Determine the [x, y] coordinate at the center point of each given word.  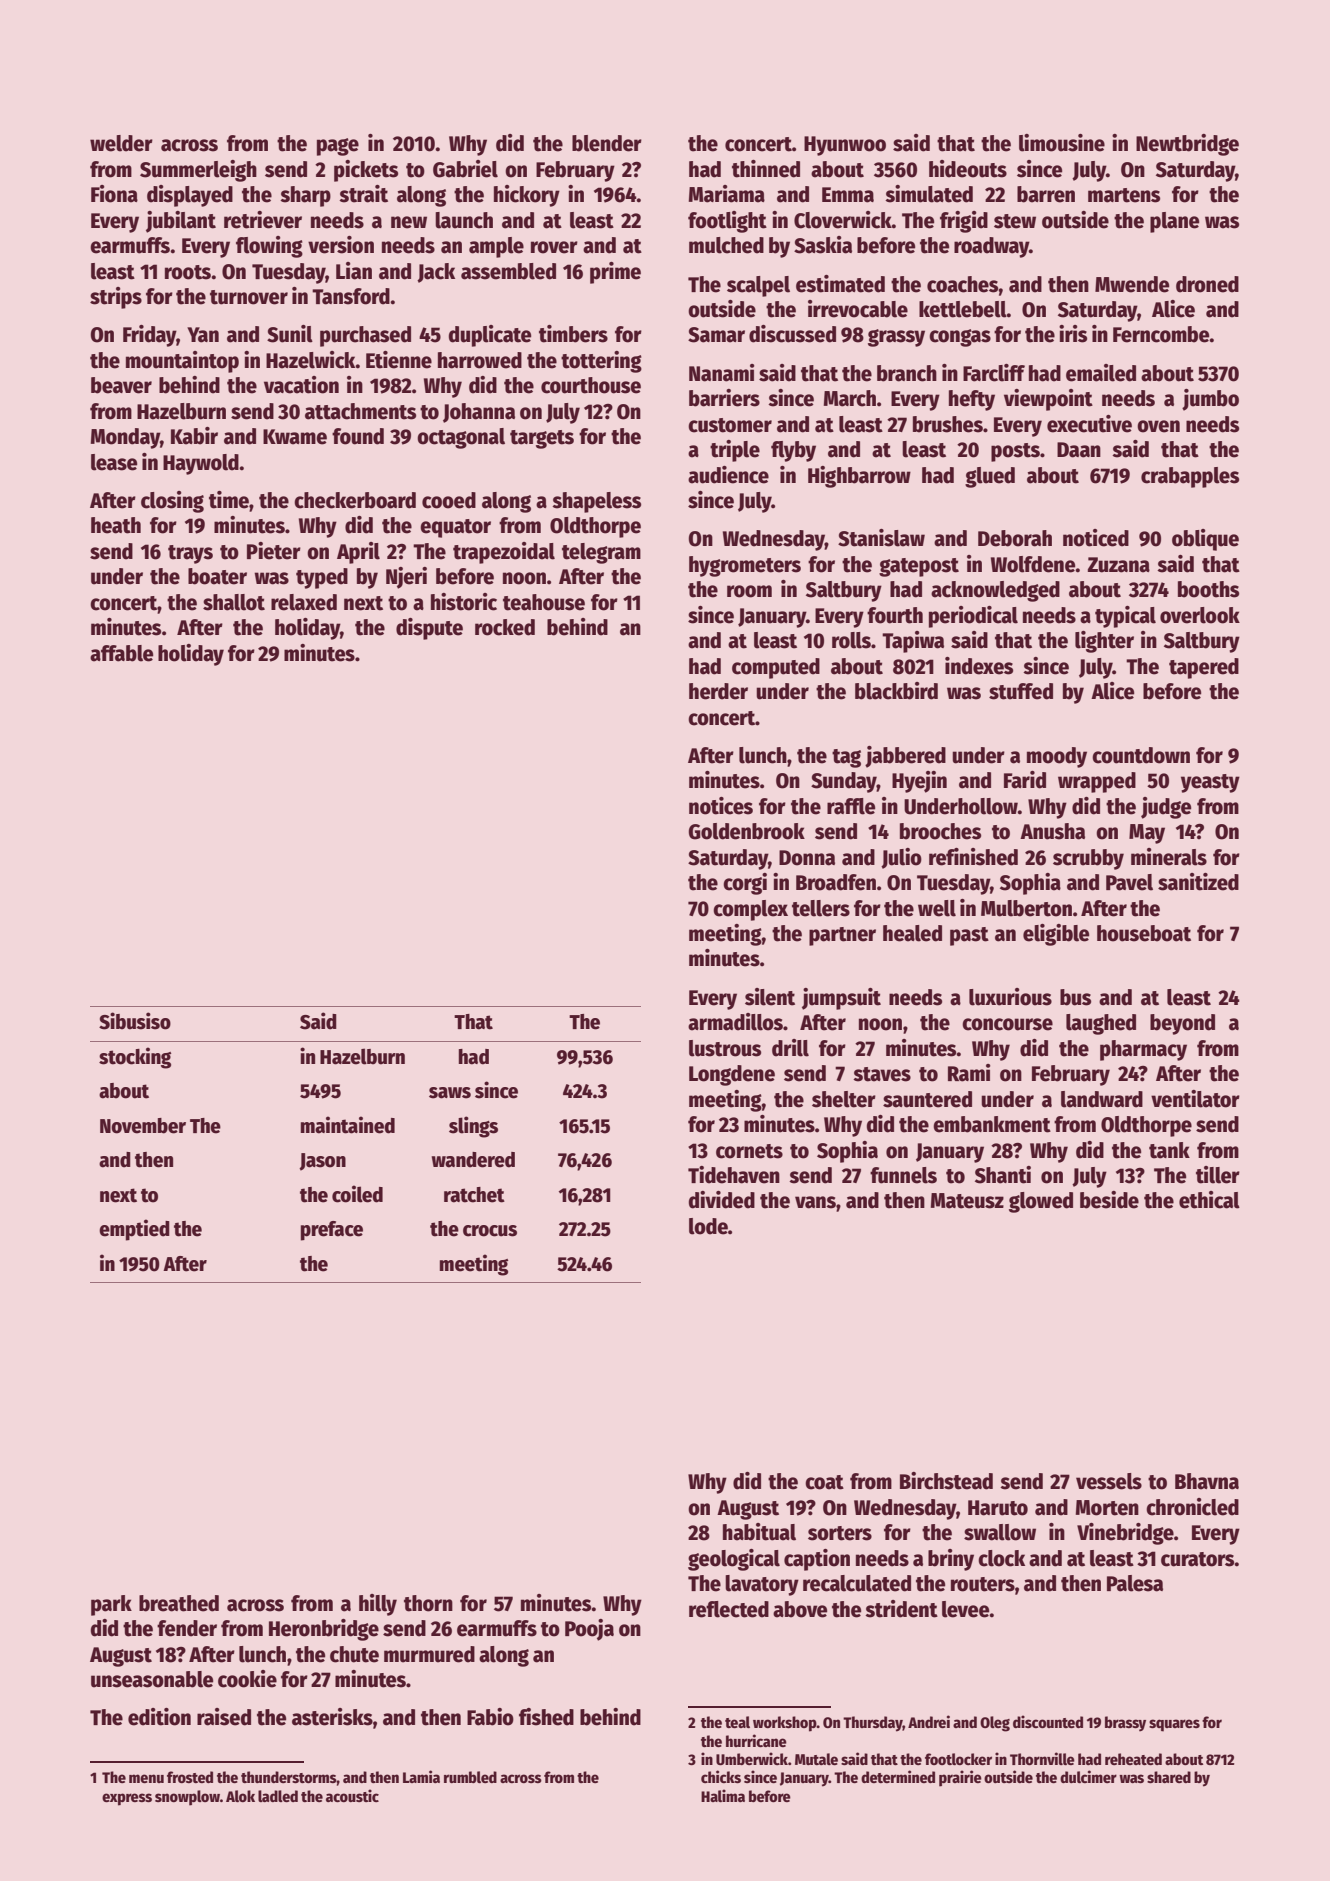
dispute [429, 629]
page [338, 147]
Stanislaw [881, 538]
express [127, 1799]
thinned [766, 169]
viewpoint [1048, 400]
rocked [505, 627]
